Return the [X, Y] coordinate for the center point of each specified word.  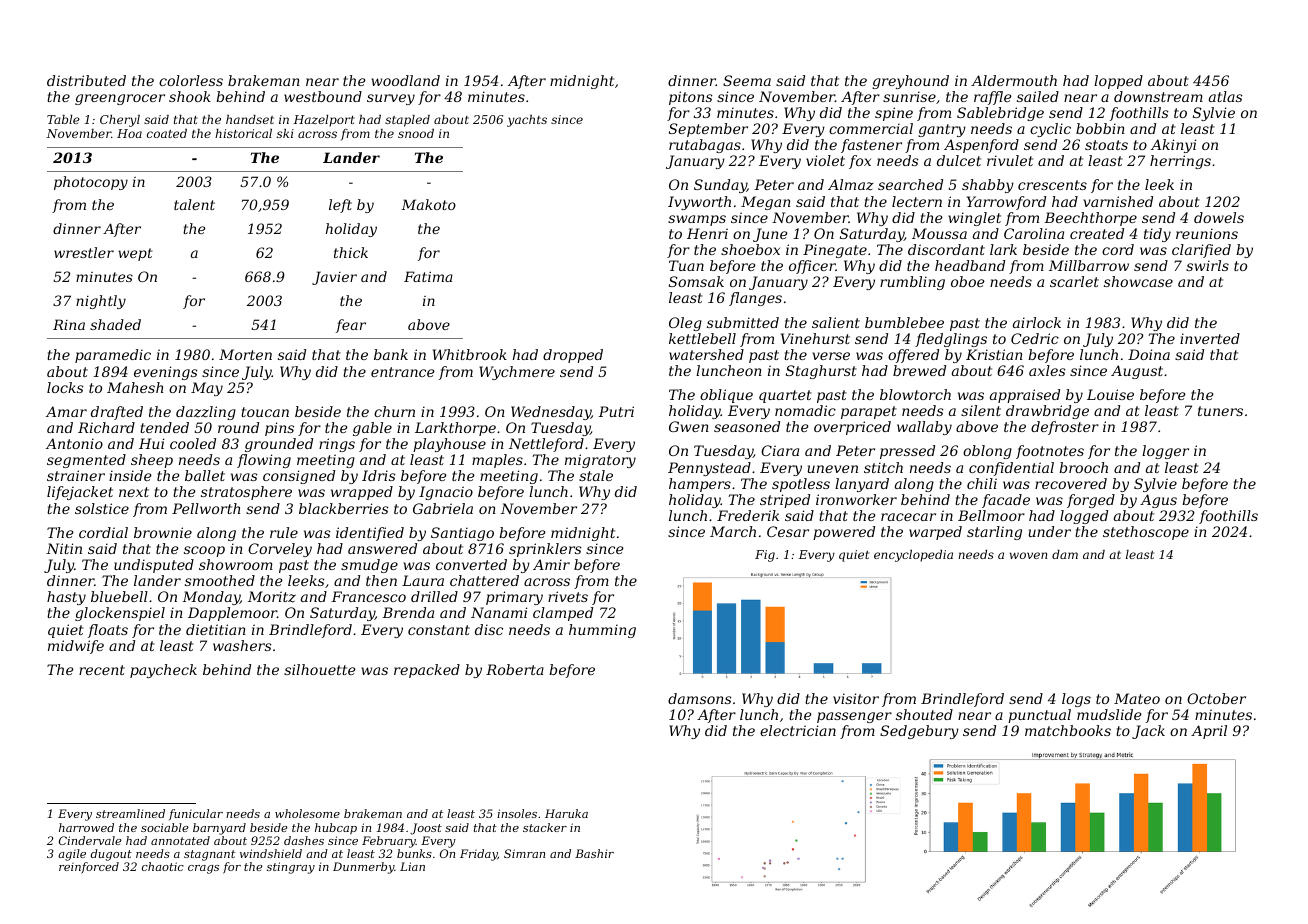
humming [602, 631]
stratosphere [246, 493]
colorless [191, 80]
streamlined [130, 813]
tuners [1220, 411]
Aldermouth [1014, 80]
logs [1076, 700]
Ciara [780, 450]
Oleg [685, 324]
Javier [334, 278]
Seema [747, 80]
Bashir [594, 853]
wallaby [924, 428]
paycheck [163, 671]
